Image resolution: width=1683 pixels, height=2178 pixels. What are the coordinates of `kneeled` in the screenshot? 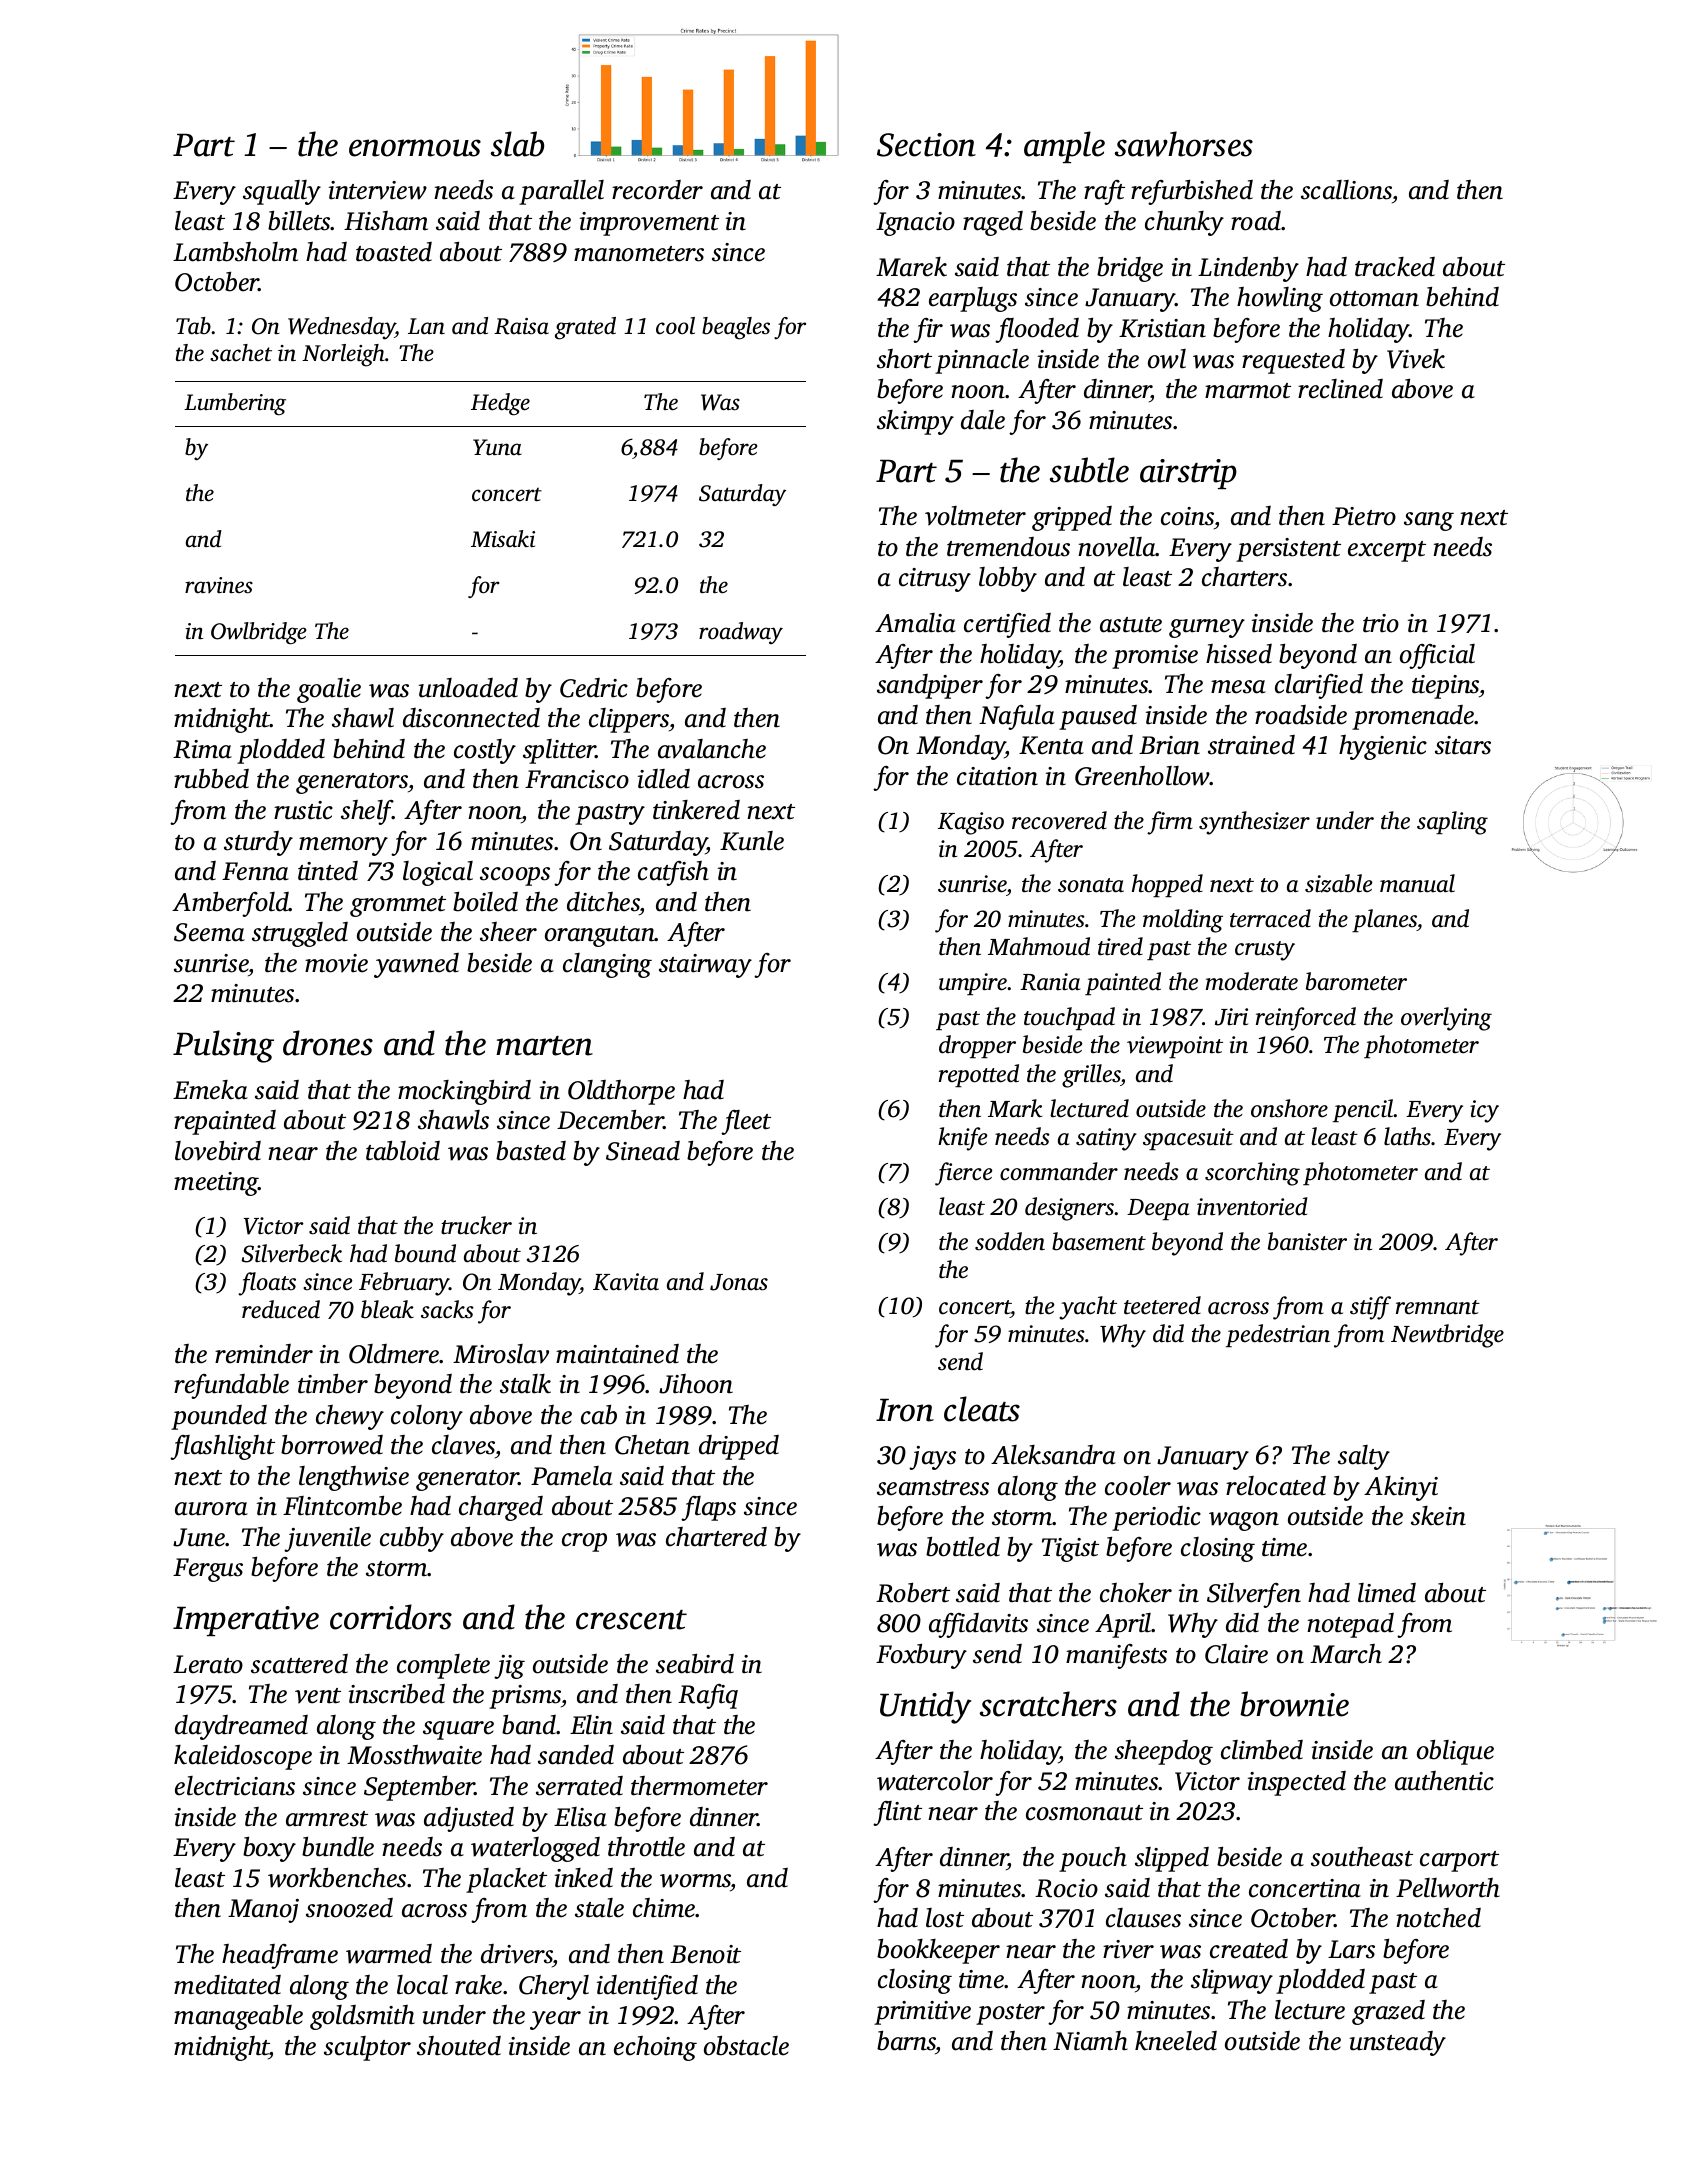 It's located at (1176, 2041).
